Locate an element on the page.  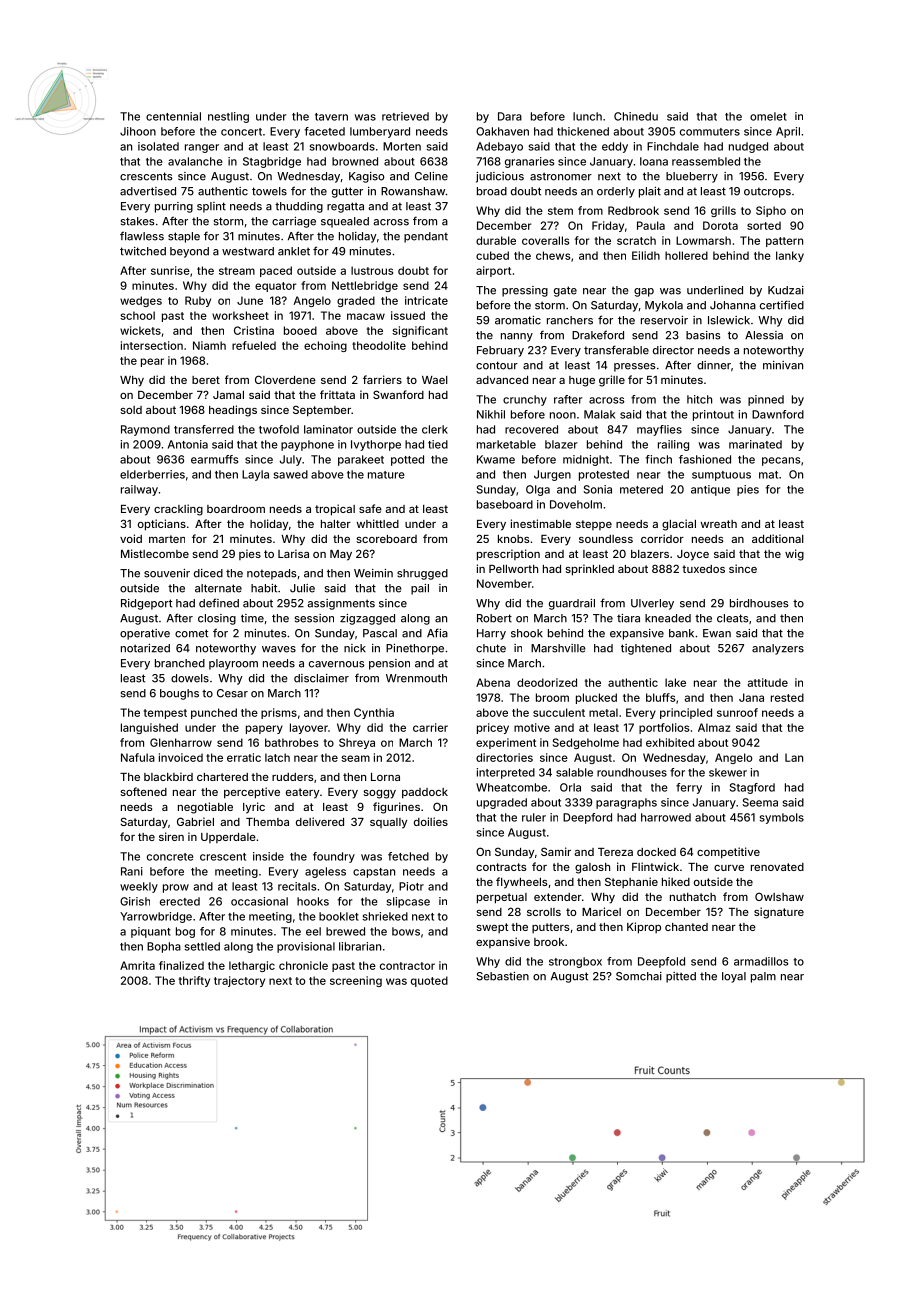
lethargic is located at coordinates (252, 966).
